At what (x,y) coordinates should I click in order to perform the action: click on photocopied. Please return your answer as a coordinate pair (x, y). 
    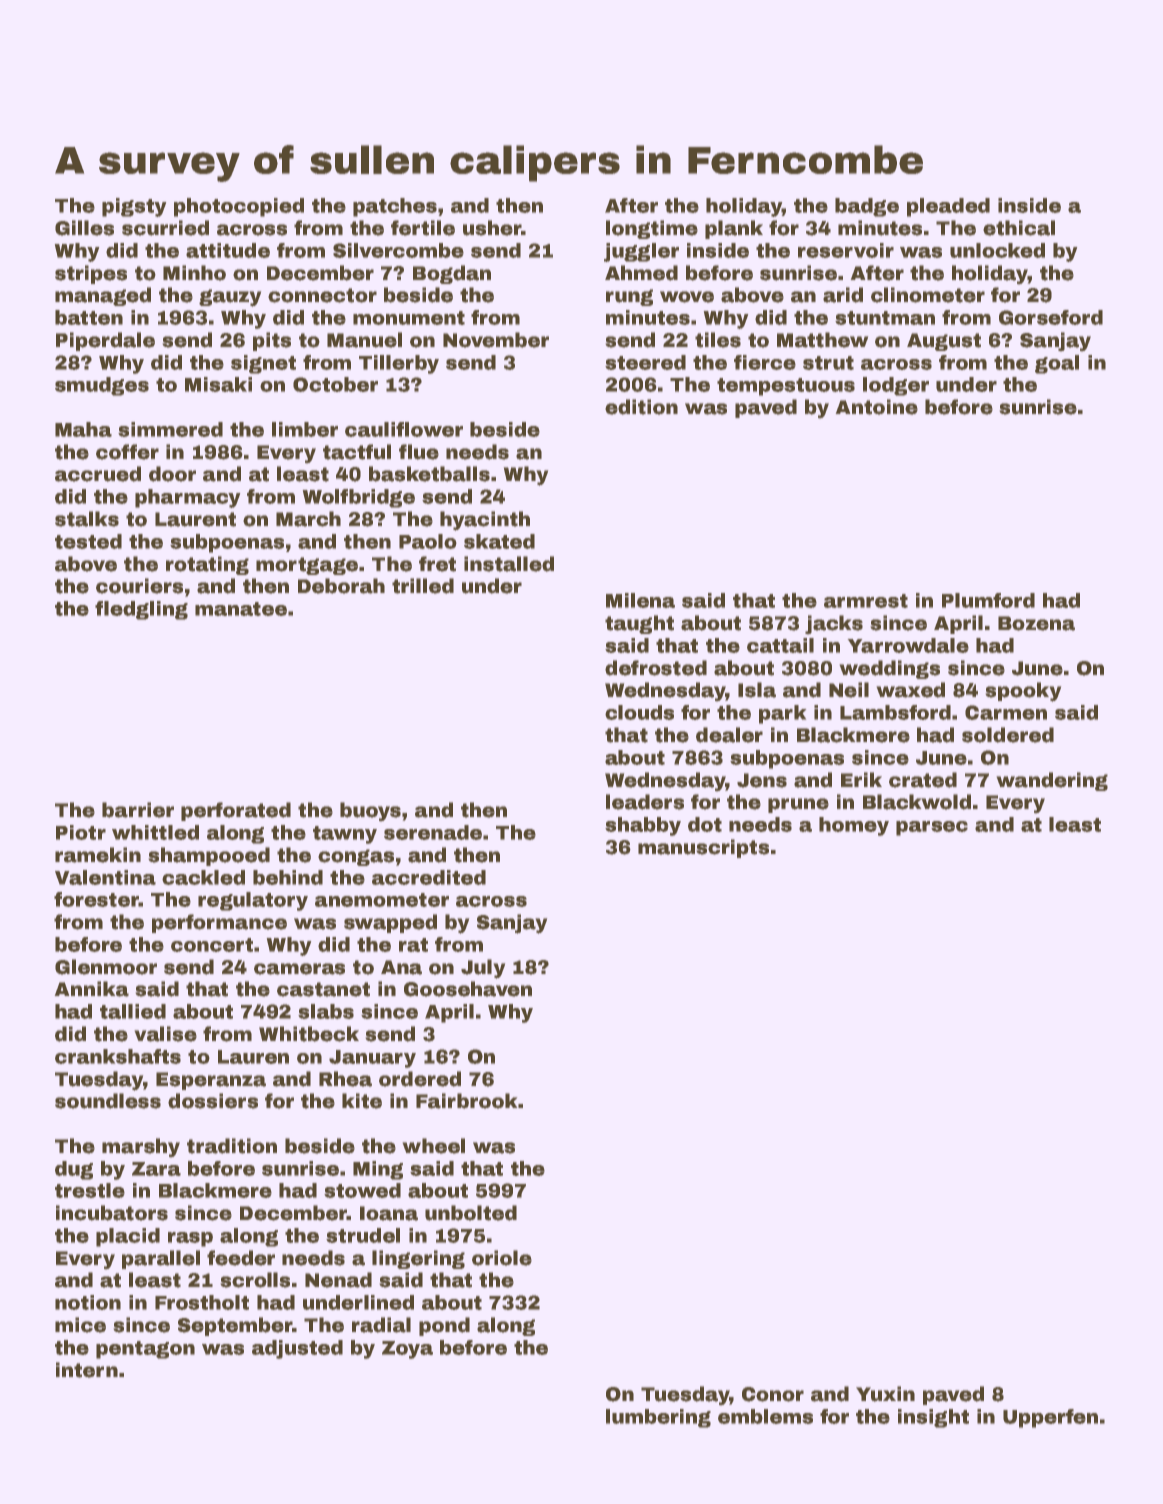
    Looking at the image, I should click on (239, 207).
